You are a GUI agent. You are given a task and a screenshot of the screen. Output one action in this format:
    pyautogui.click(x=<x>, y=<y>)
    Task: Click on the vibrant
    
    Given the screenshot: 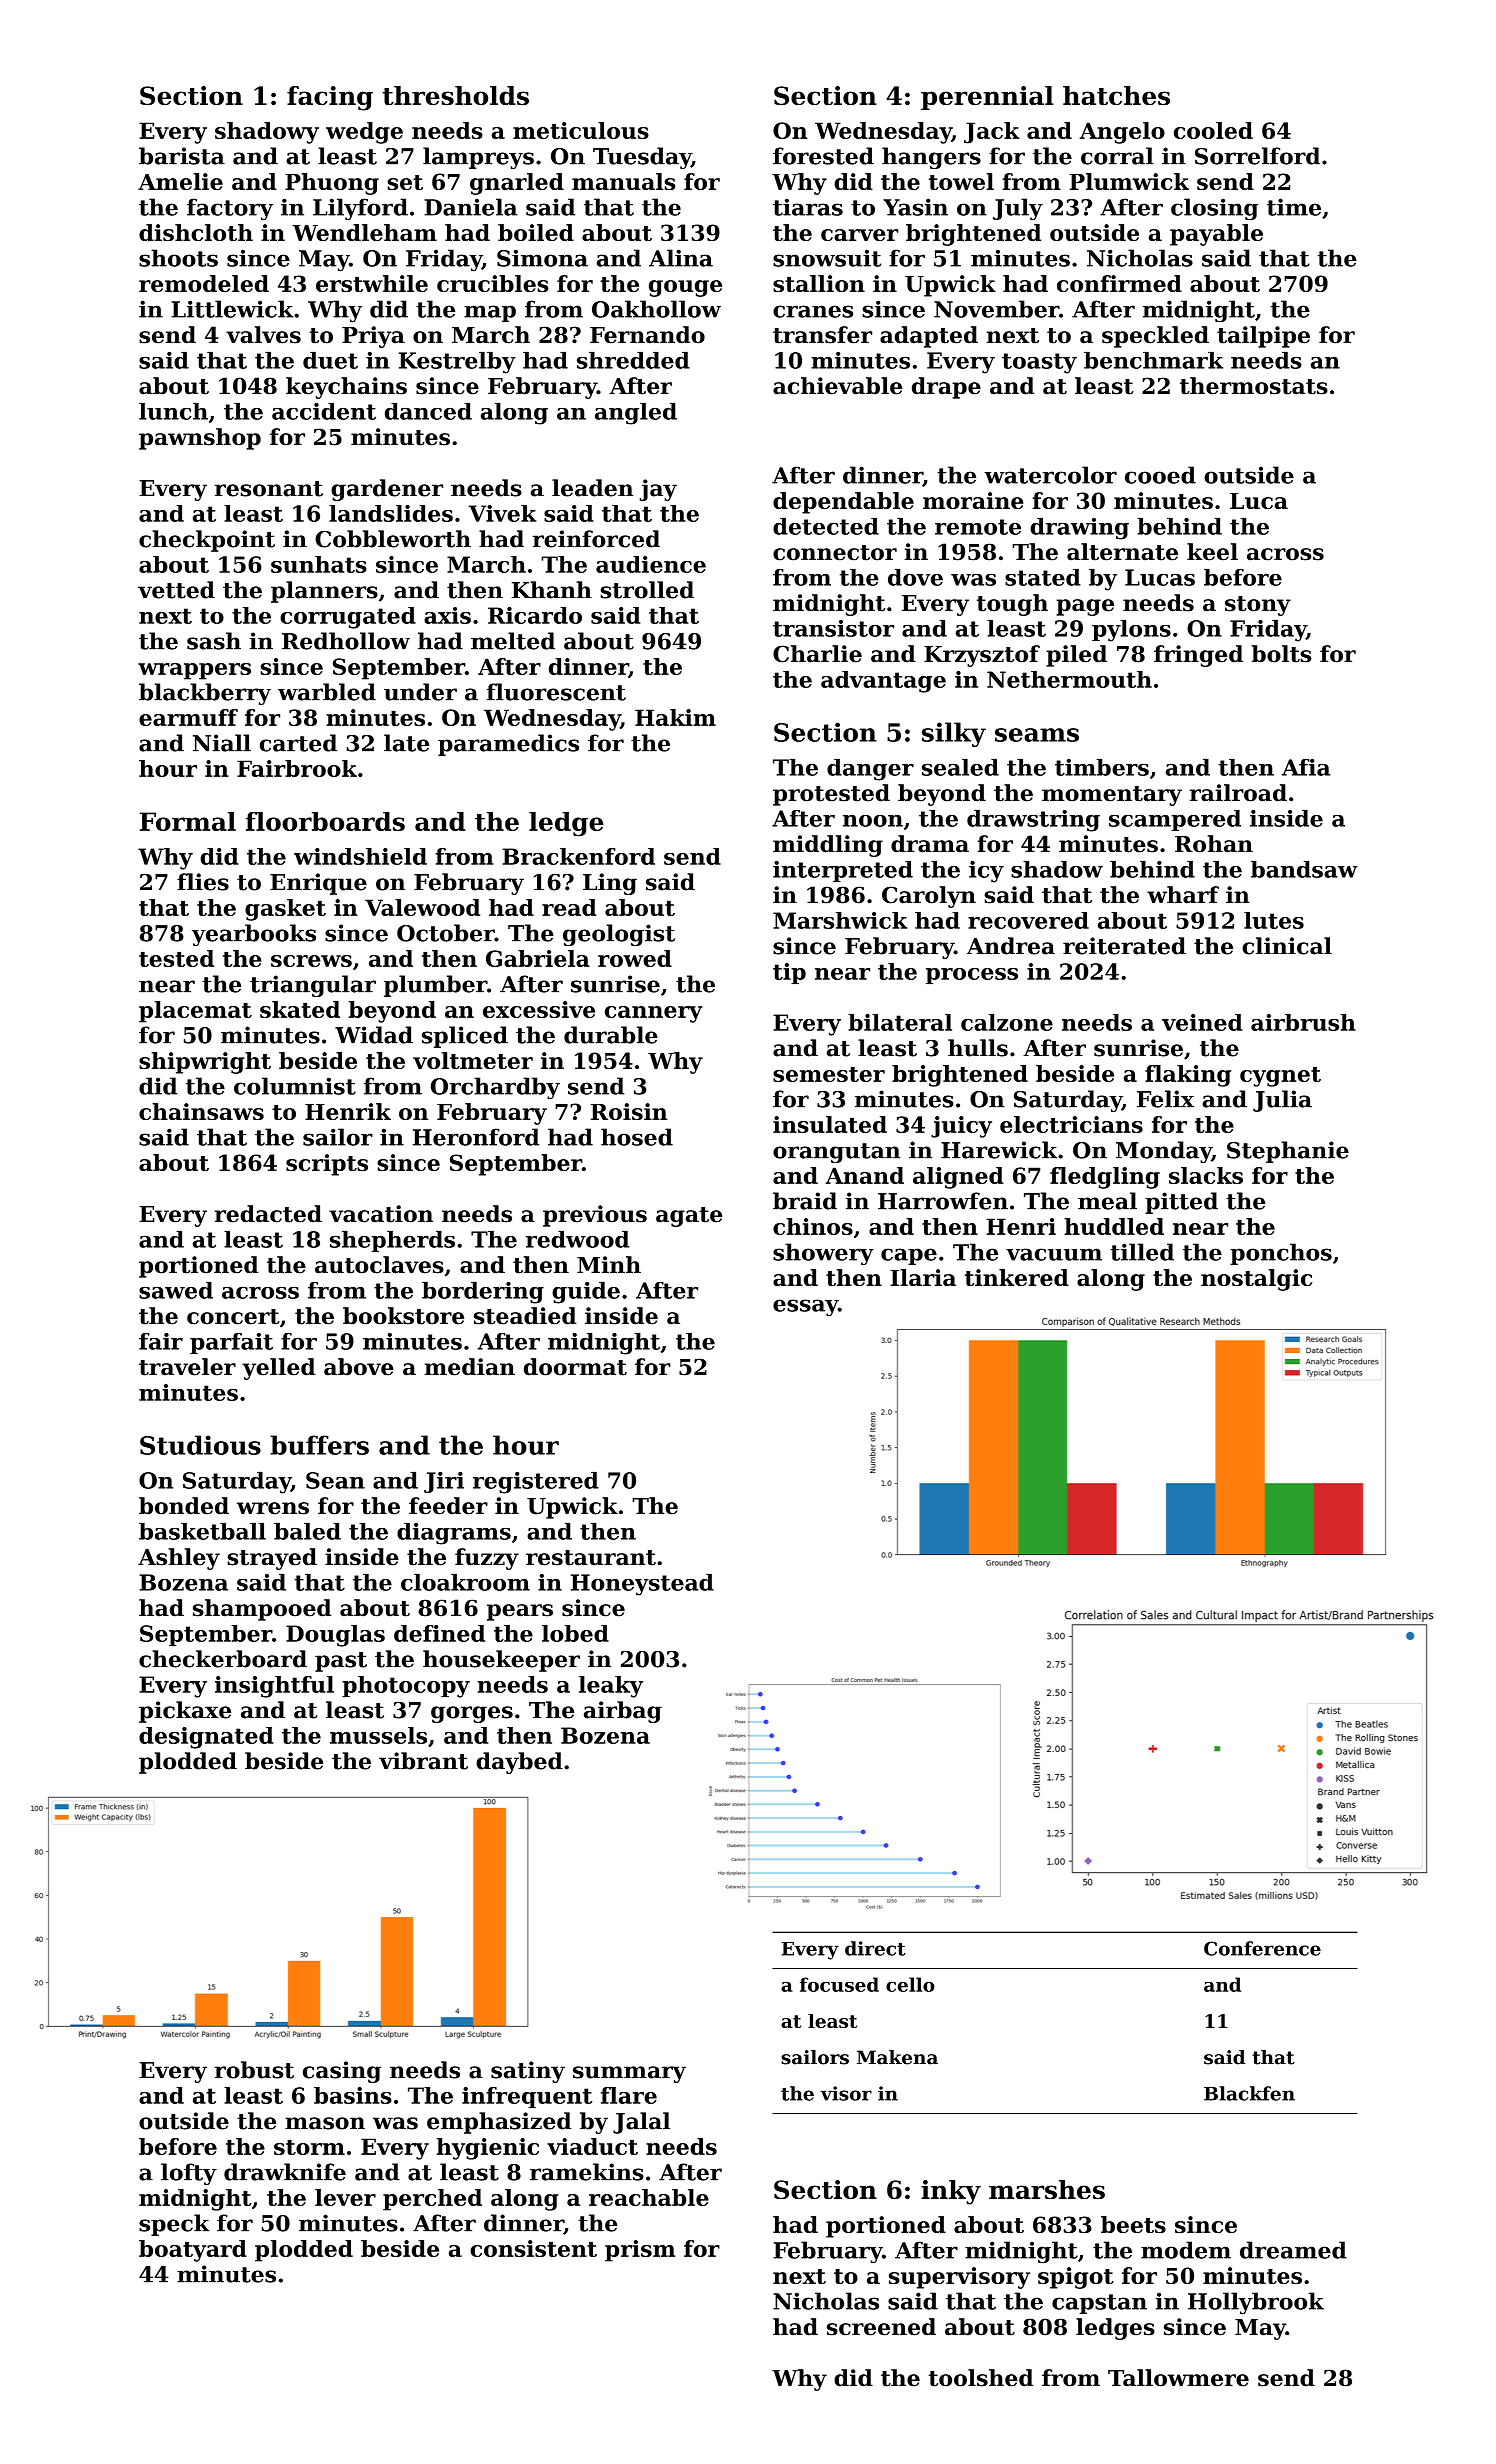 What is the action you would take?
    pyautogui.click(x=423, y=1761)
